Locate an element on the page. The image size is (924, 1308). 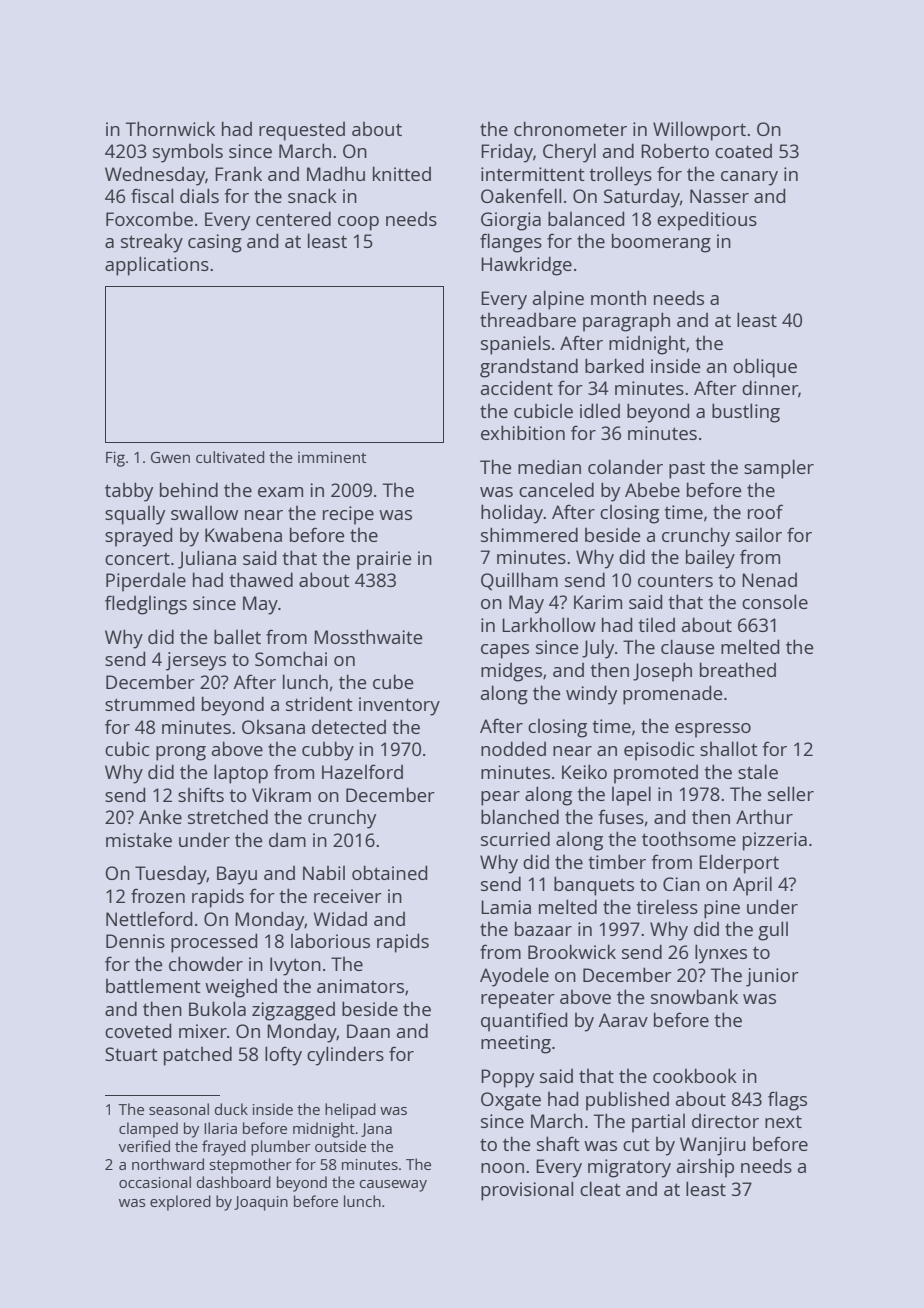
provisional is located at coordinates (527, 1191).
